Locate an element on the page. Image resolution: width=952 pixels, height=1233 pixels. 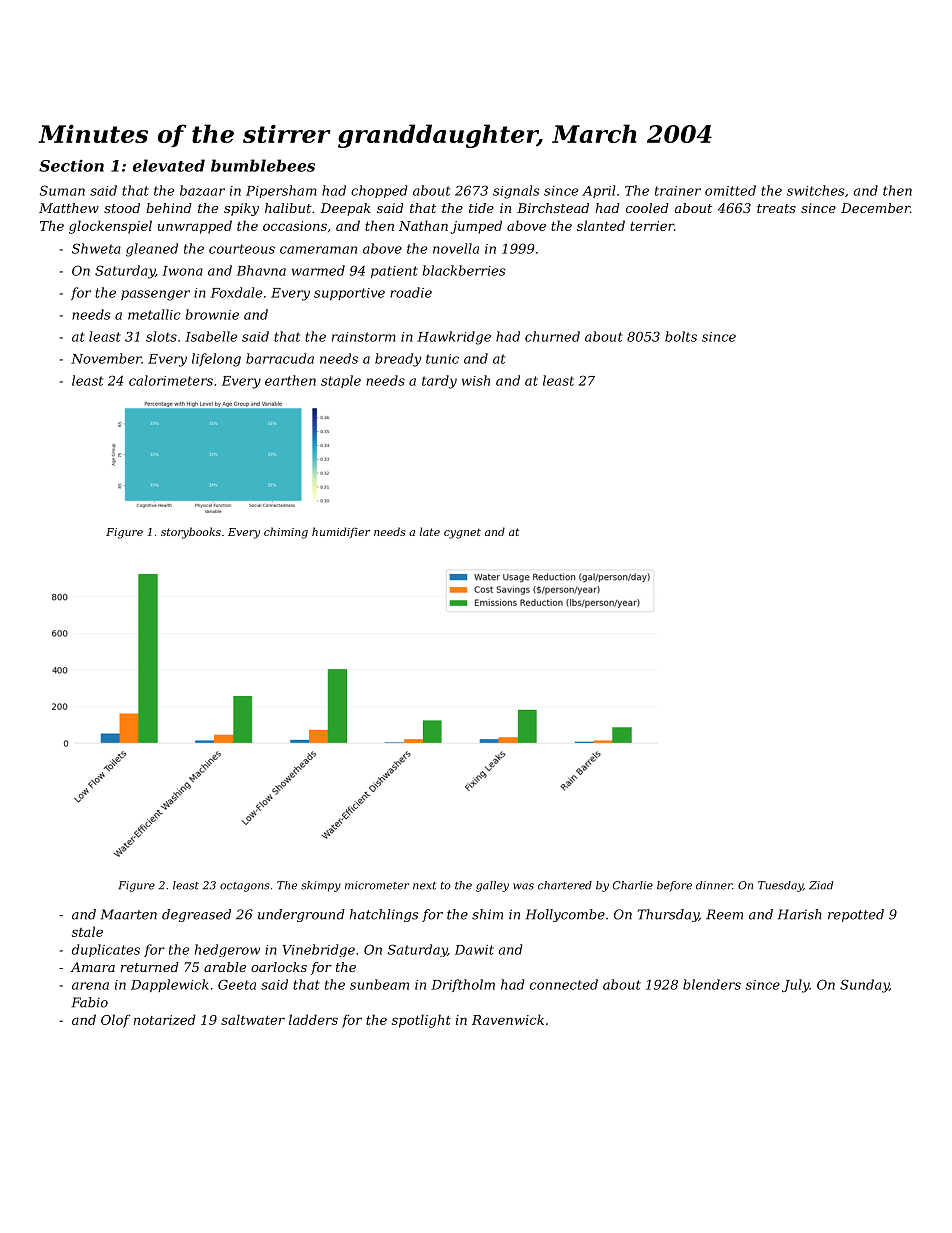
chiming is located at coordinates (286, 533).
